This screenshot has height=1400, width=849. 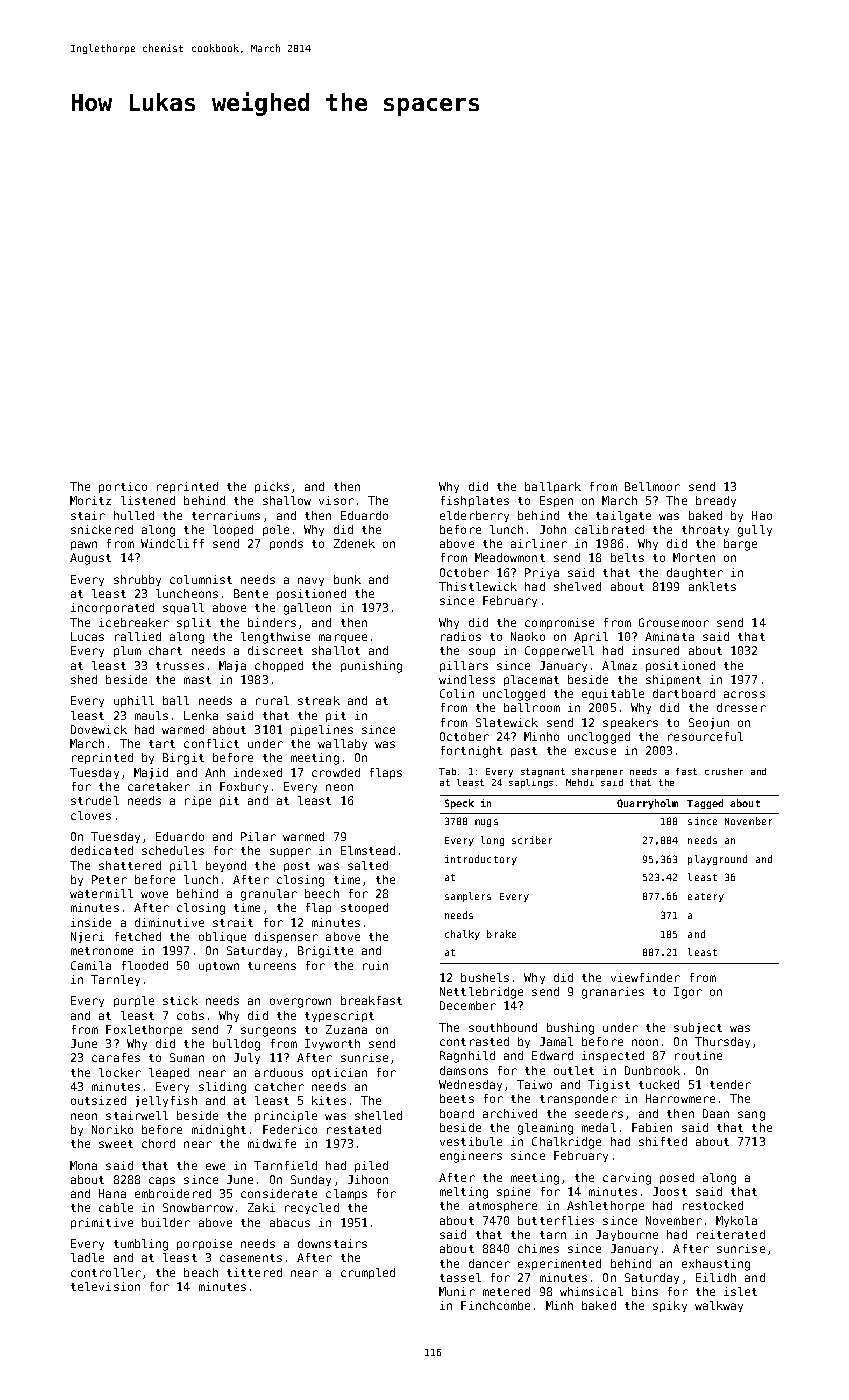 What do you see at coordinates (460, 1277) in the screenshot?
I see `tassel` at bounding box center [460, 1277].
